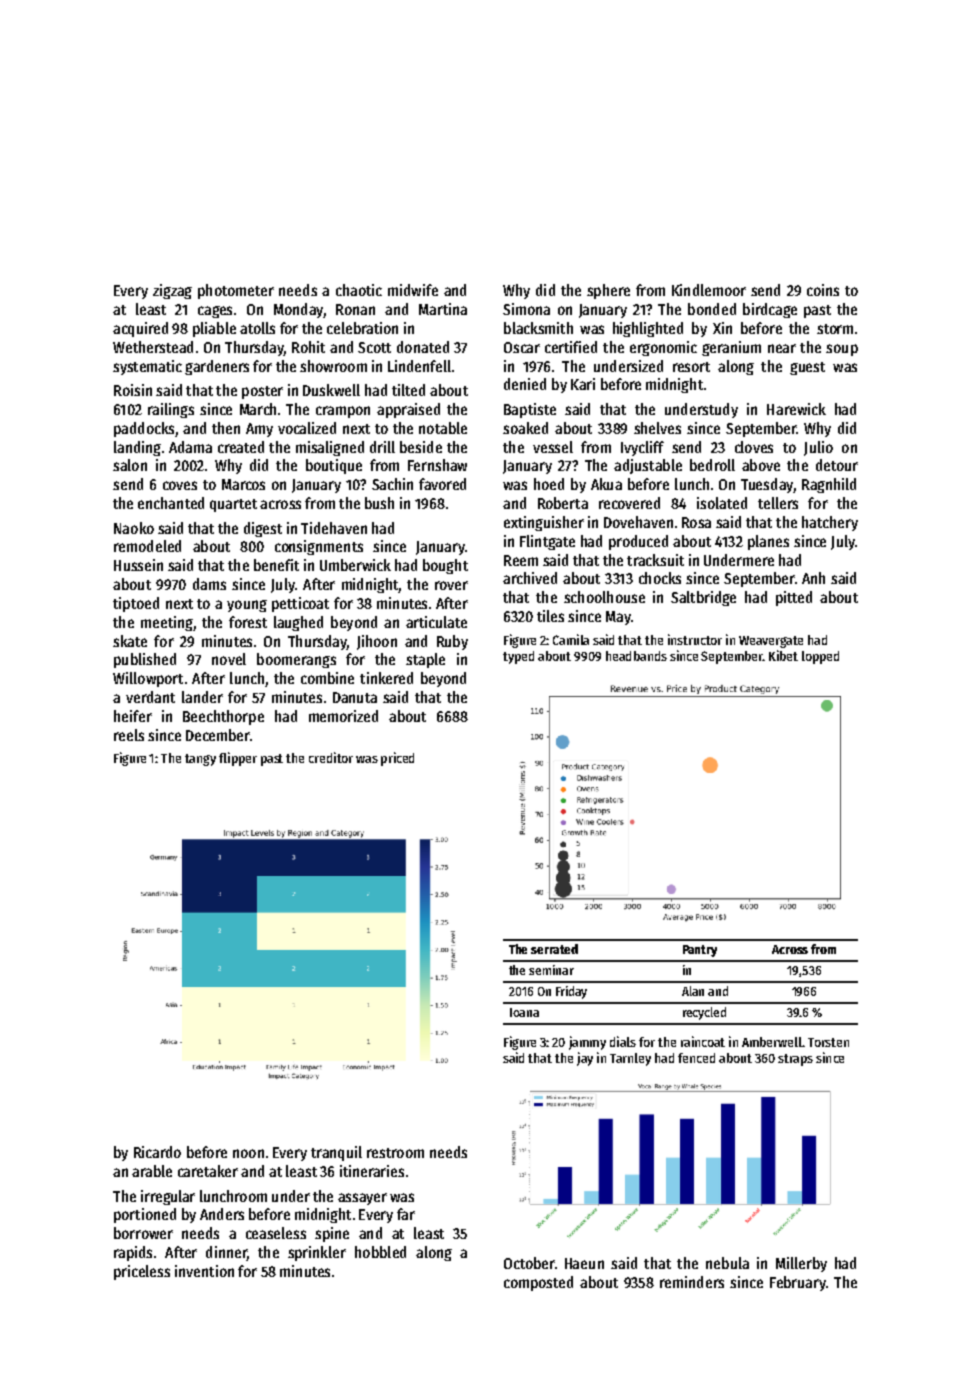 Image resolution: width=971 pixels, height=1379 pixels. Describe the element at coordinates (538, 1283) in the screenshot. I see `composted` at that location.
